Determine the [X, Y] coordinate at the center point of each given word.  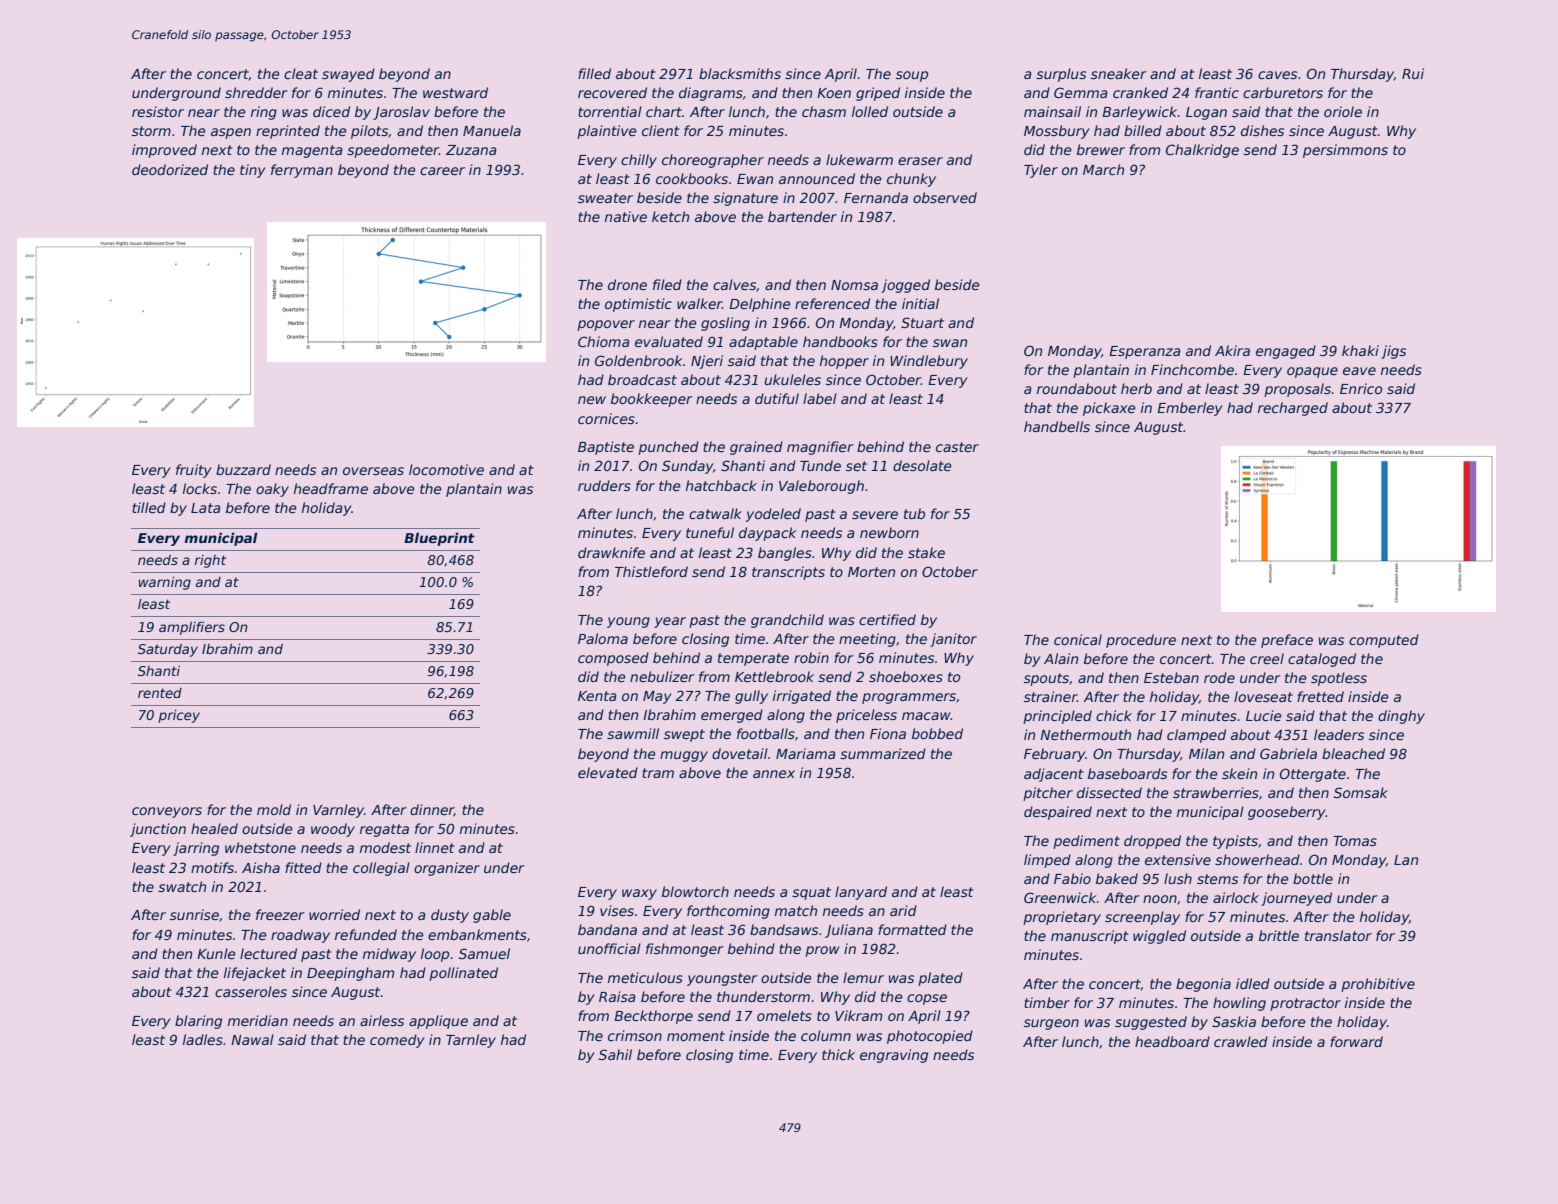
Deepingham [350, 974]
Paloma [603, 638]
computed [1384, 641]
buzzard [243, 469]
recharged [1293, 409]
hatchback [721, 485]
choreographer [713, 161]
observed [945, 197]
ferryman [302, 171]
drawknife [611, 552]
